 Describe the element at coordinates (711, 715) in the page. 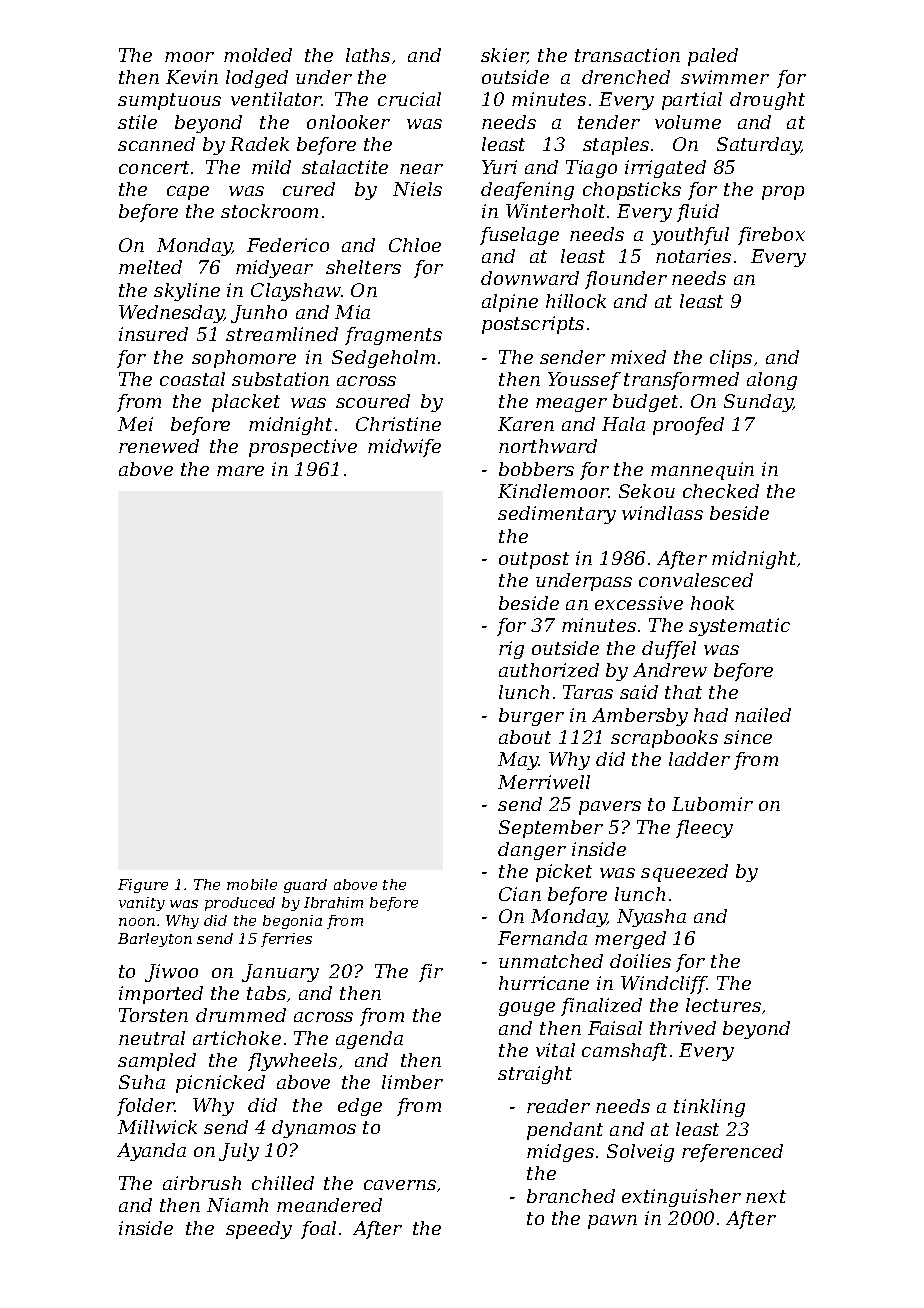

I see `had` at that location.
